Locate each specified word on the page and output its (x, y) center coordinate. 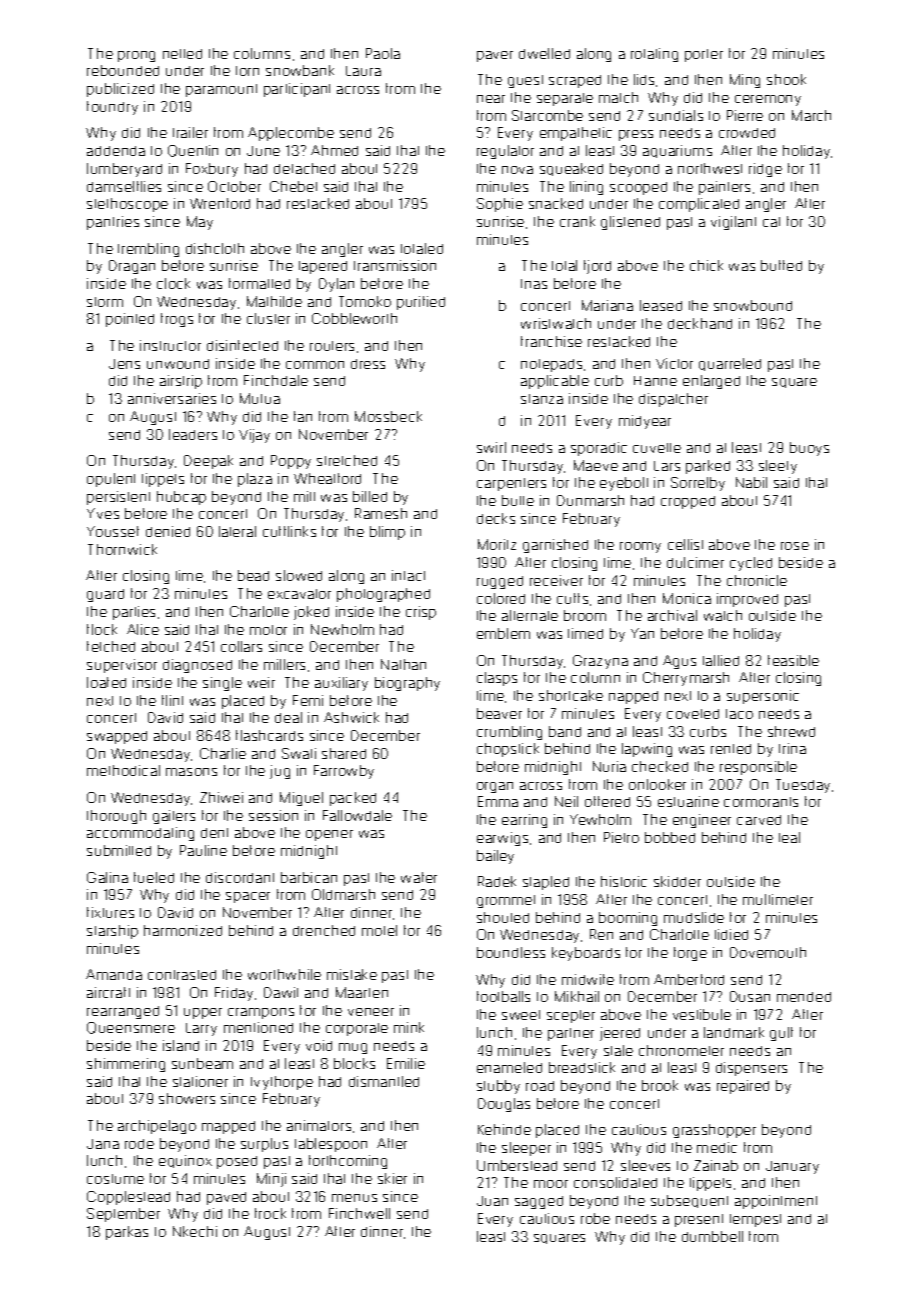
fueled (154, 877)
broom (585, 615)
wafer (419, 877)
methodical (123, 770)
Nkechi (195, 1231)
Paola (383, 53)
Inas (534, 284)
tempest (755, 1220)
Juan (492, 1201)
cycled (751, 564)
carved (759, 820)
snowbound (753, 305)
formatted (259, 283)
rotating (654, 55)
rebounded (123, 70)
